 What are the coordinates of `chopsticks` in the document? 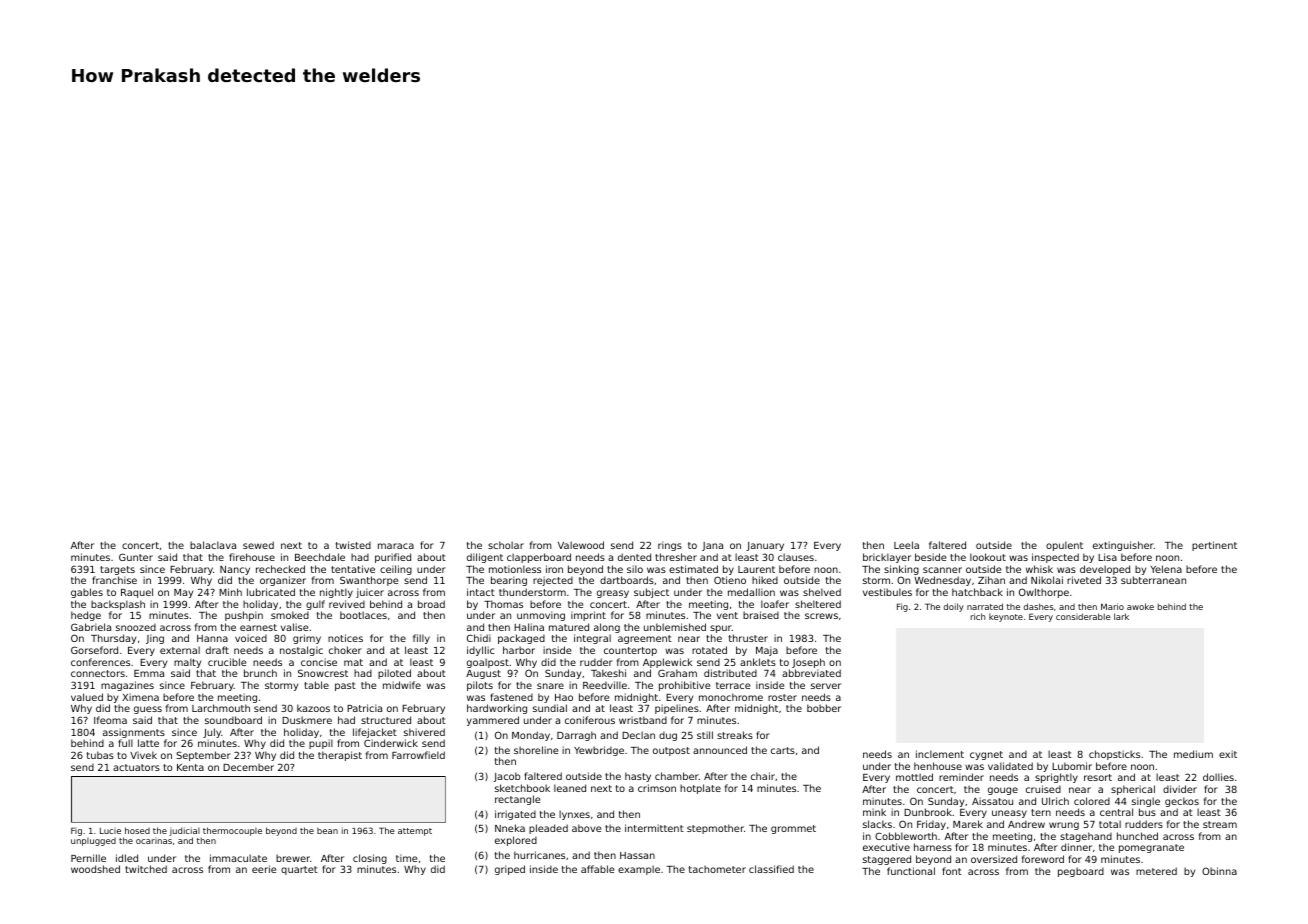 It's located at (1114, 755).
